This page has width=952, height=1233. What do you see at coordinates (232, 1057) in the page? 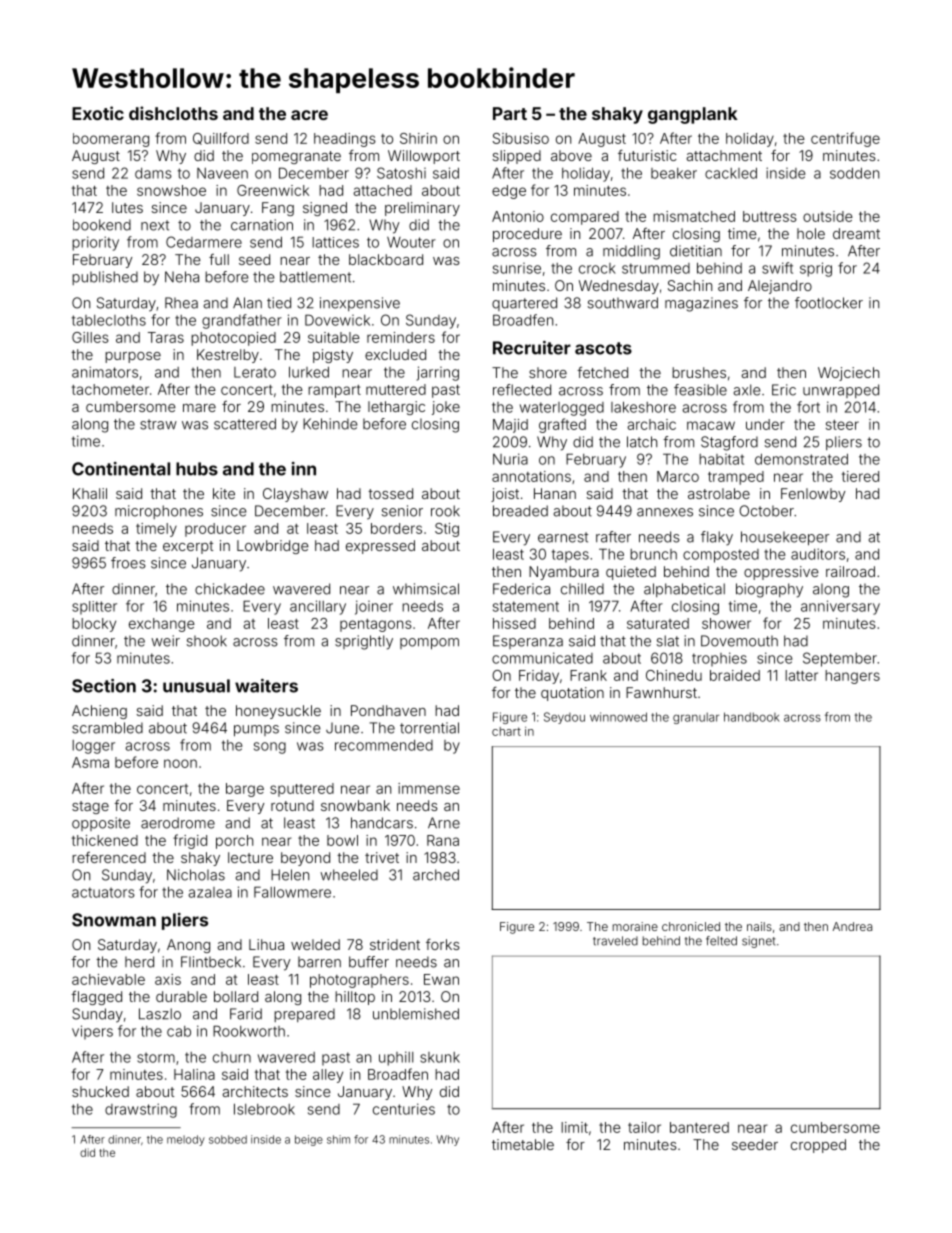
I see `churn` at bounding box center [232, 1057].
